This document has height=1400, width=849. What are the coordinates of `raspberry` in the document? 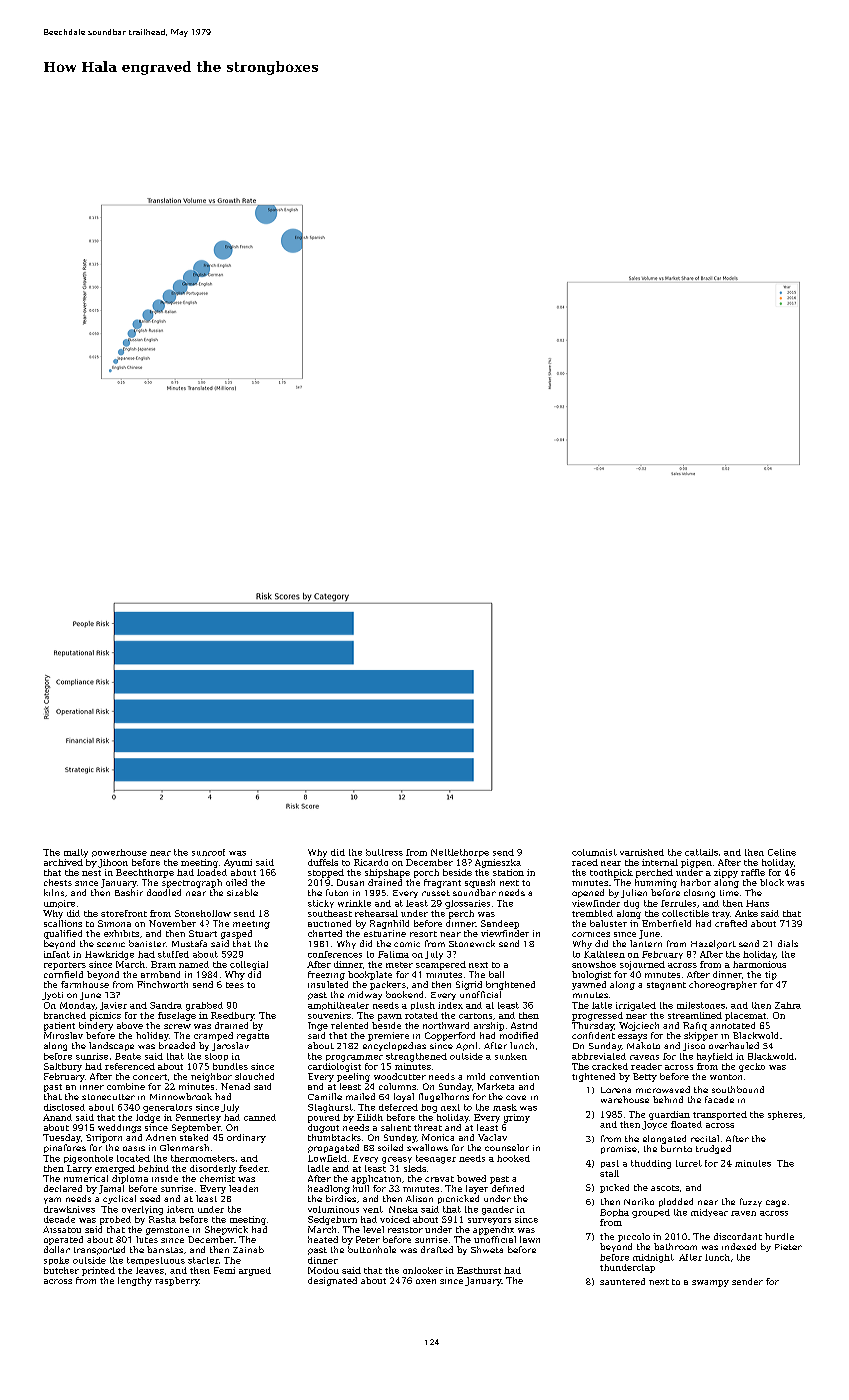 It's located at (177, 1281).
